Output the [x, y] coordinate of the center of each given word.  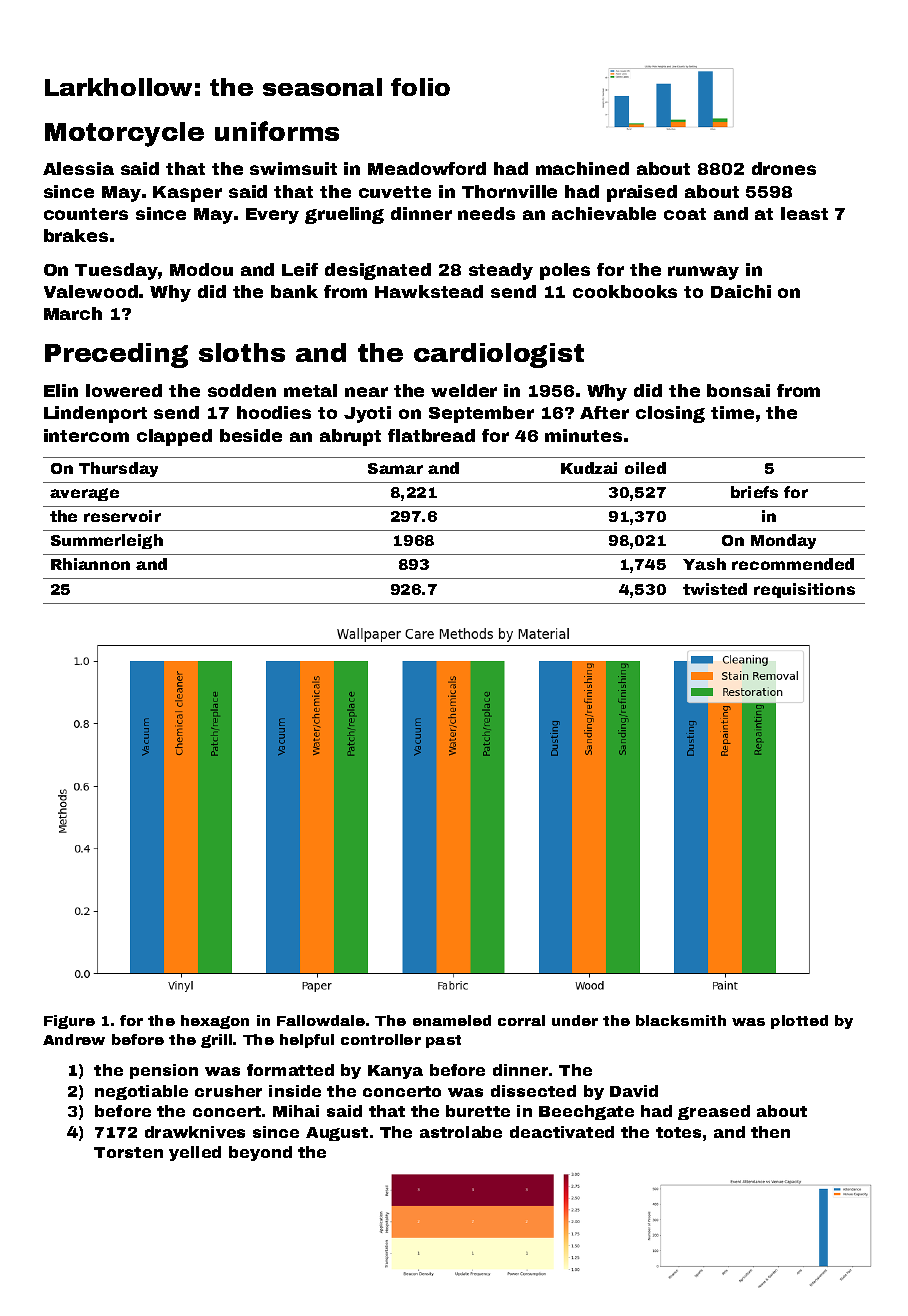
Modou [201, 269]
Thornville [509, 191]
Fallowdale [321, 1020]
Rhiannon [90, 564]
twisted [715, 589]
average [84, 494]
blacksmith [681, 1020]
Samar [395, 468]
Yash [704, 564]
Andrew [74, 1039]
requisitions [804, 590]
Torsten [128, 1152]
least [804, 213]
